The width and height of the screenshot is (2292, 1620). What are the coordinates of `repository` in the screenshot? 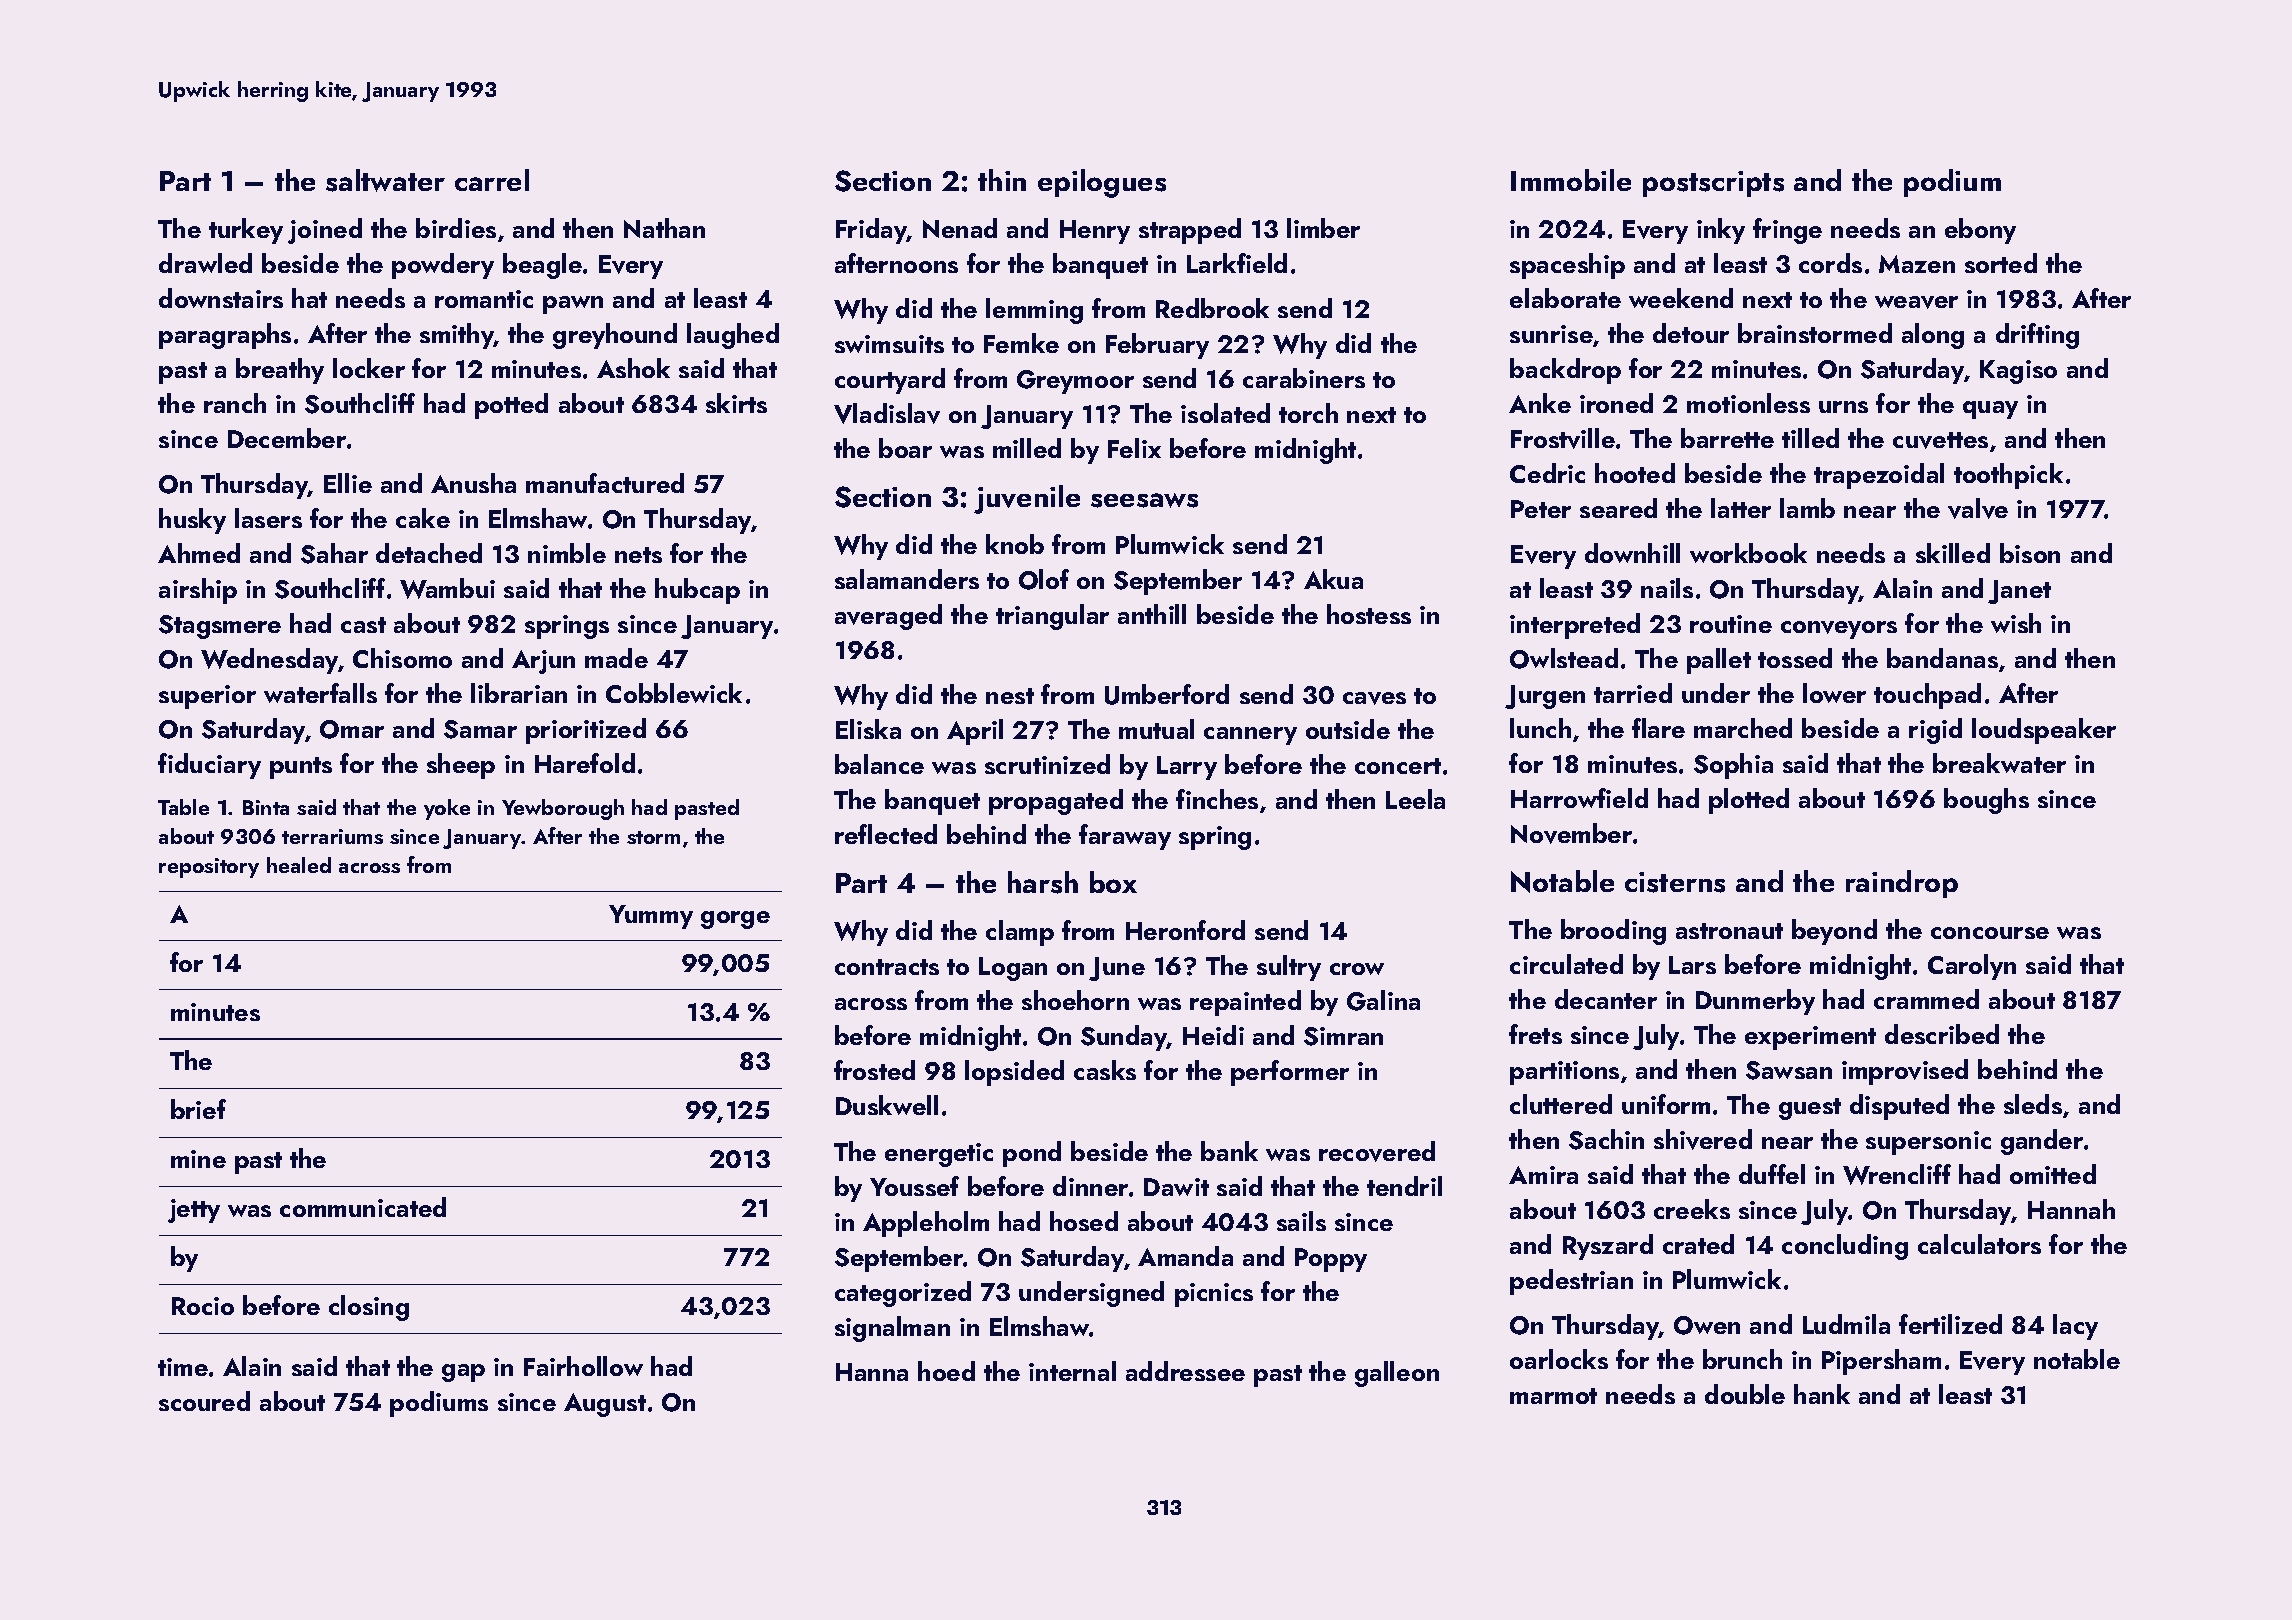 It's located at (209, 868).
